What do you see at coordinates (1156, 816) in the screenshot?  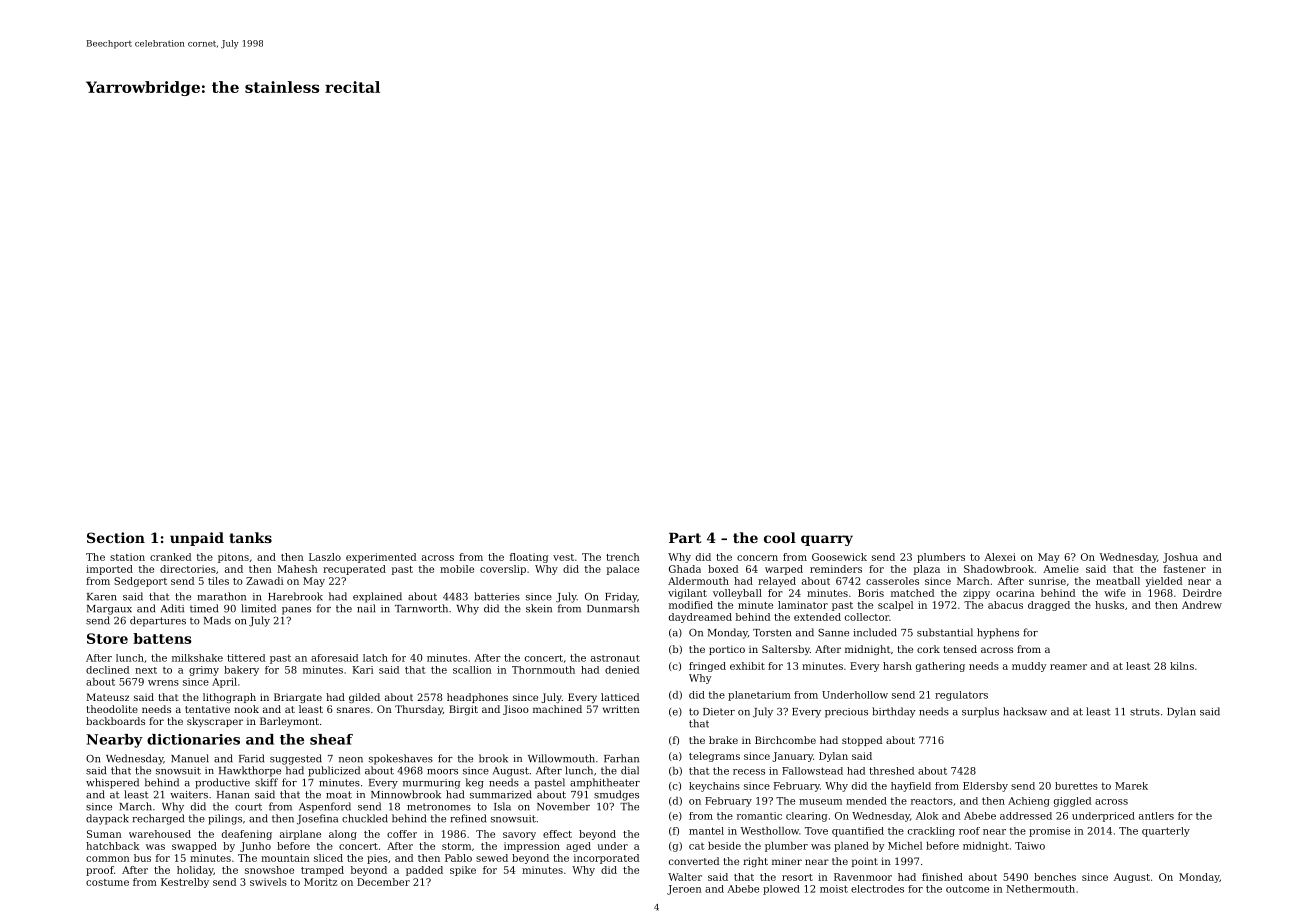 I see `antlers` at bounding box center [1156, 816].
